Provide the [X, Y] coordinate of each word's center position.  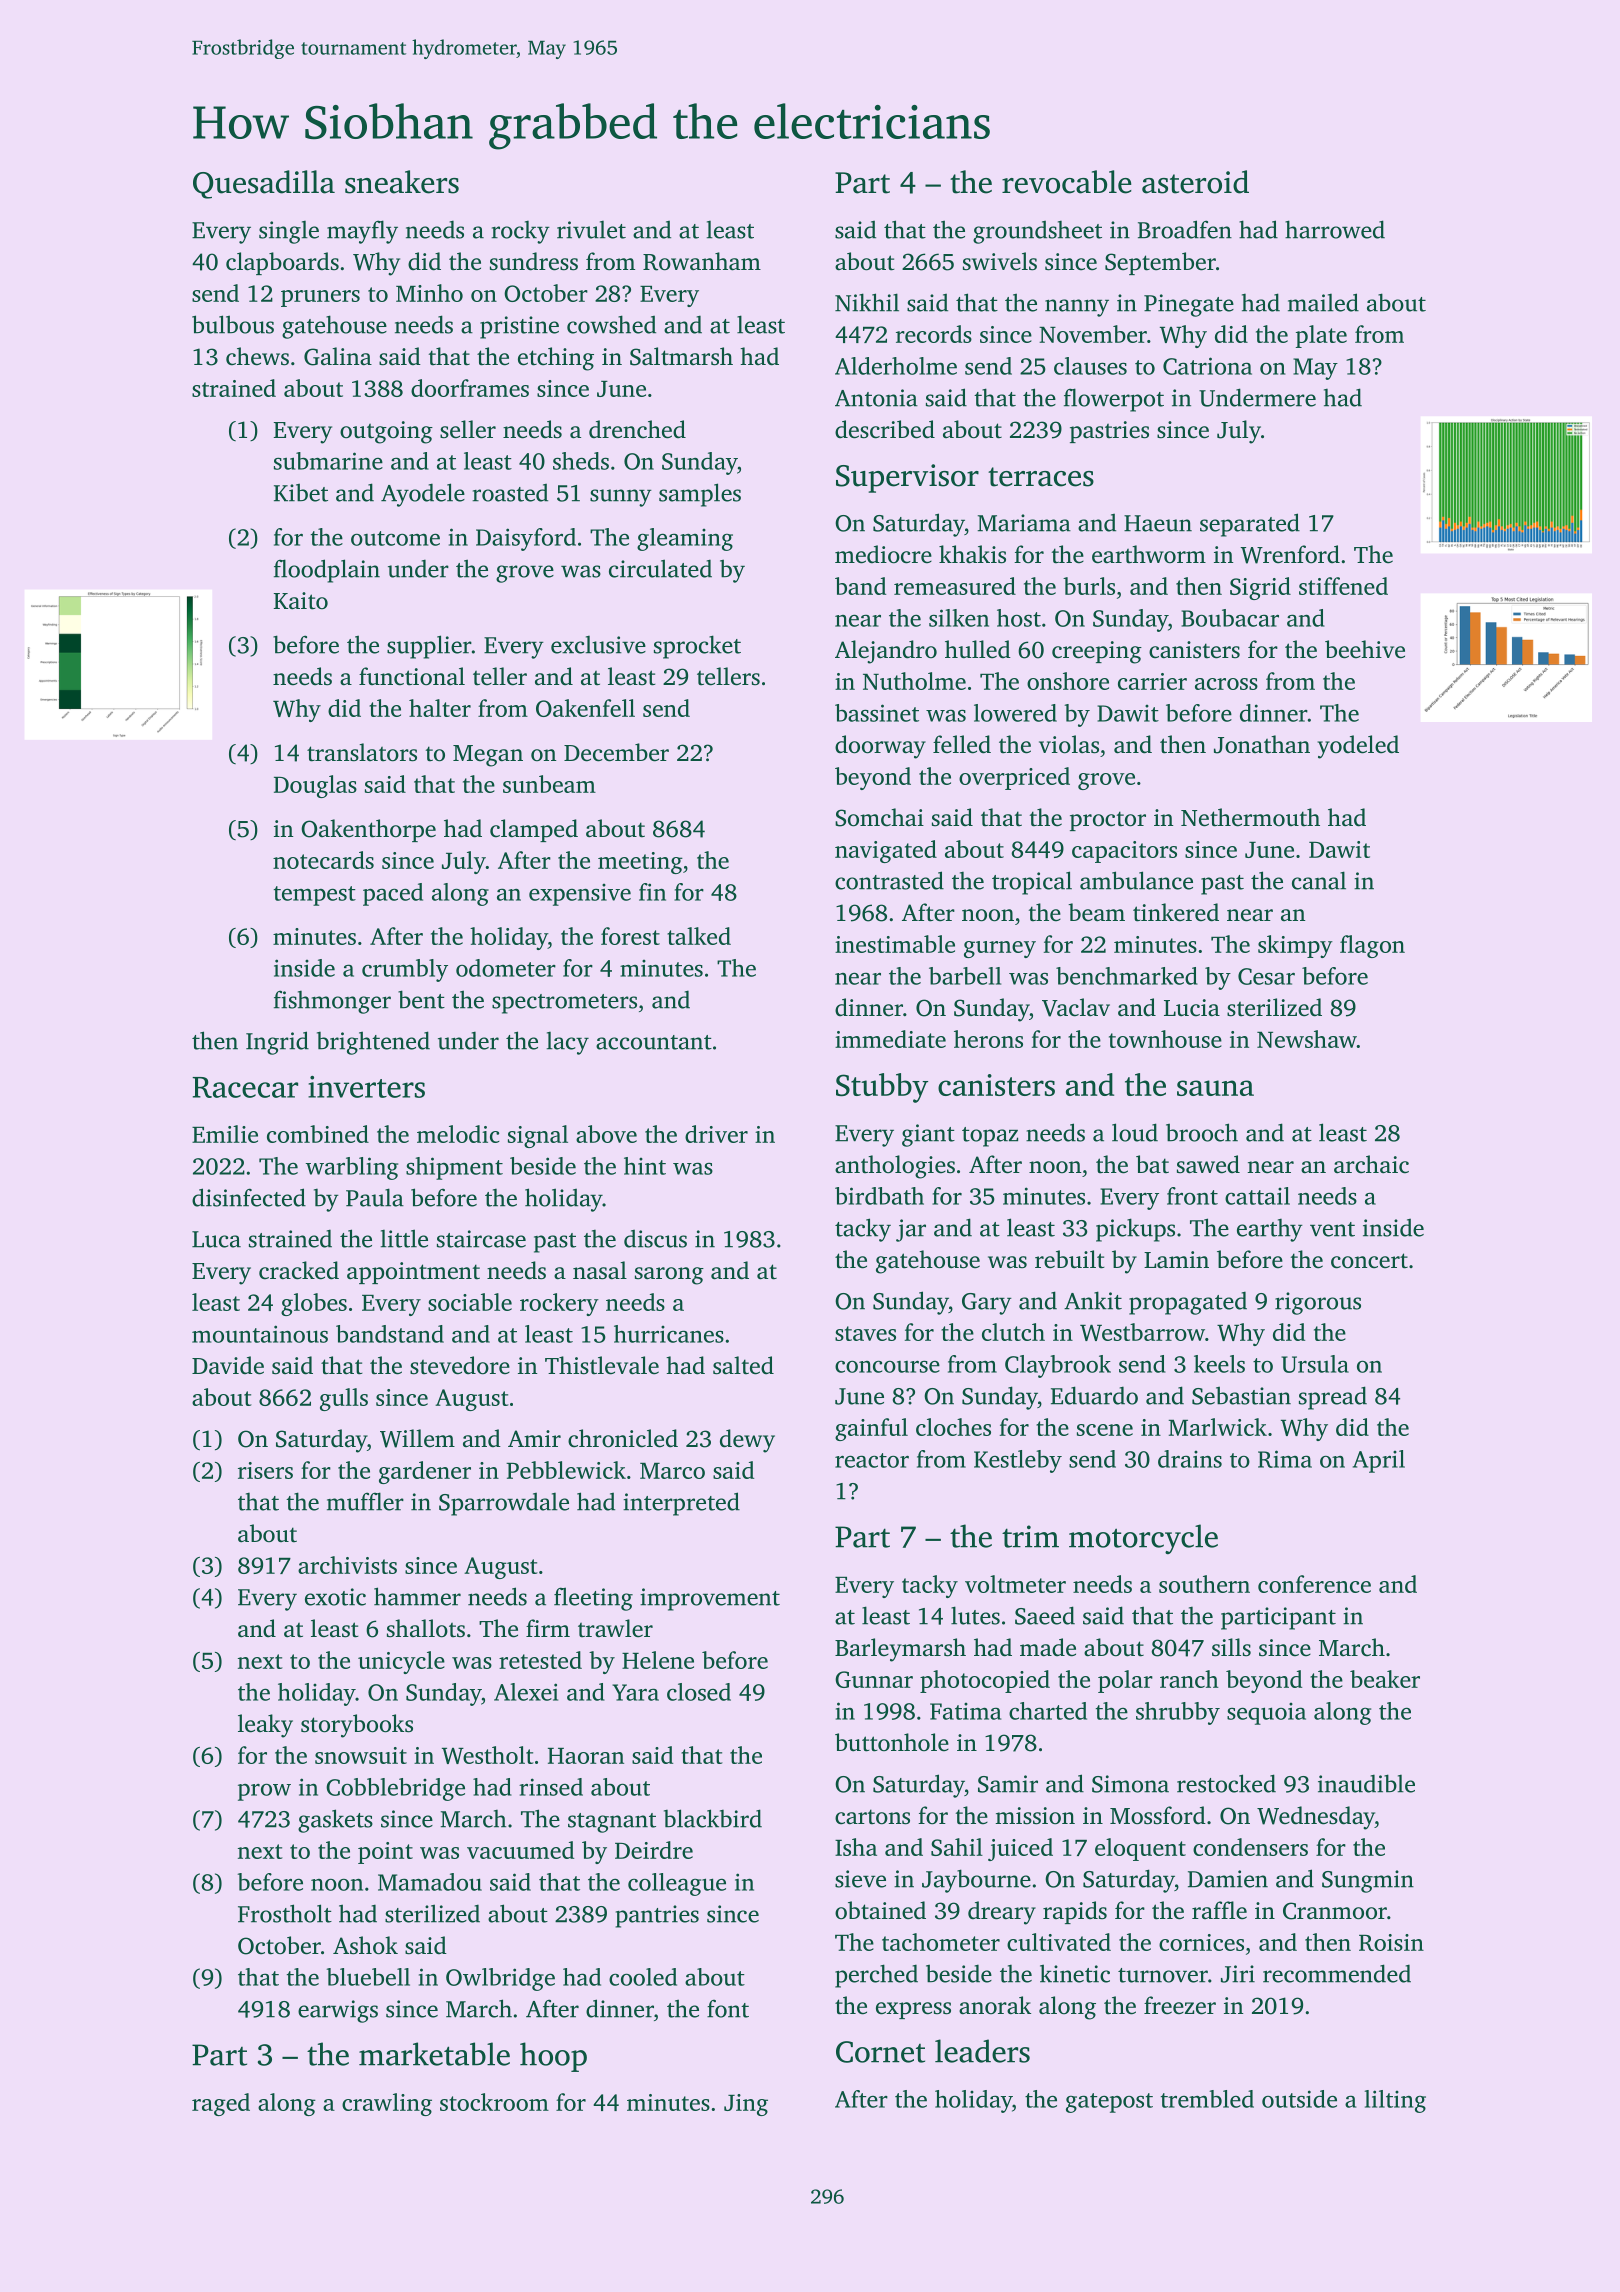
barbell [965, 976]
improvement [710, 1599]
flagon [1372, 946]
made [1048, 1647]
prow [264, 1792]
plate [1321, 336]
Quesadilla [264, 184]
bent [421, 999]
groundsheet [1037, 232]
